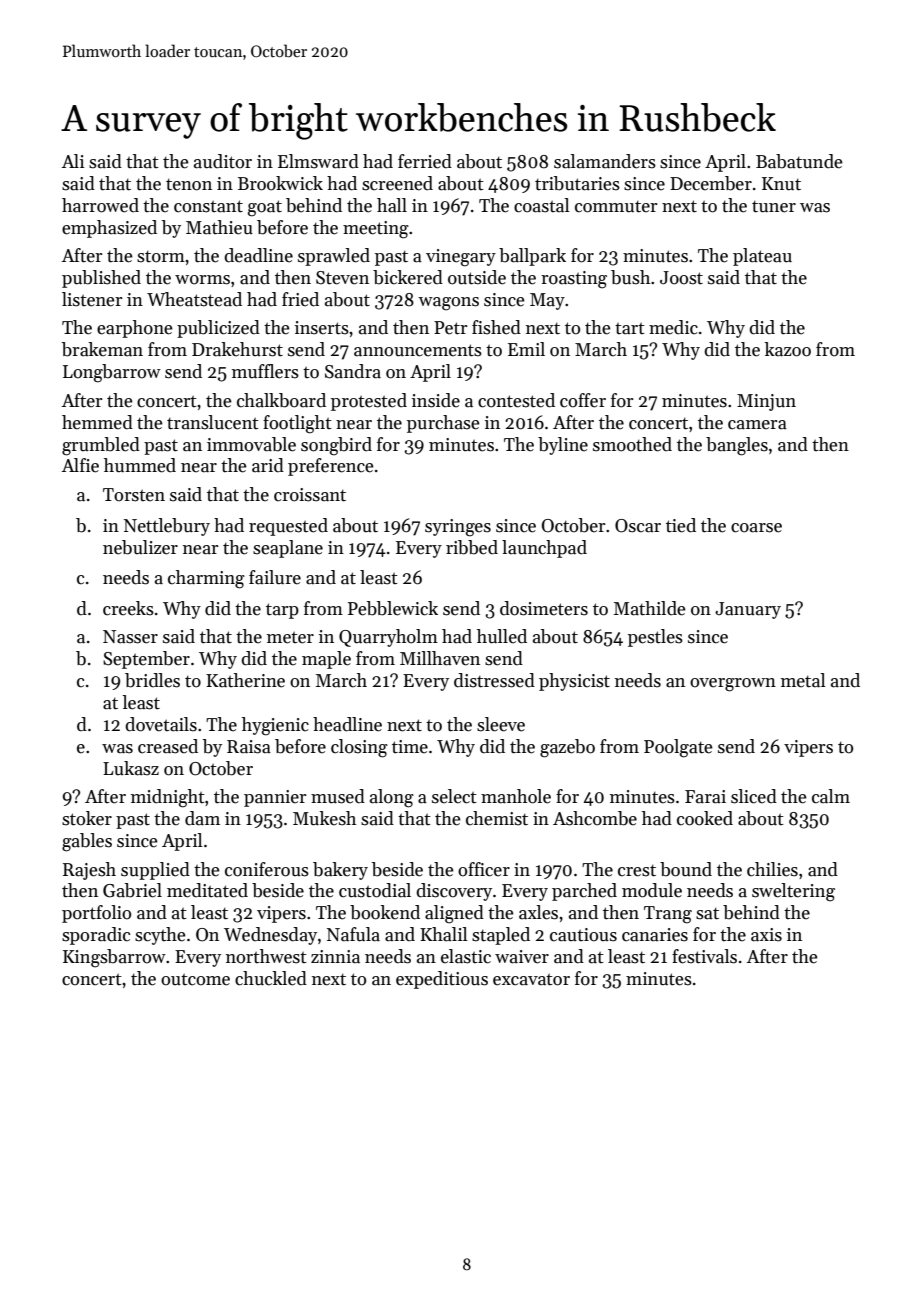  I want to click on auditor, so click(223, 161).
